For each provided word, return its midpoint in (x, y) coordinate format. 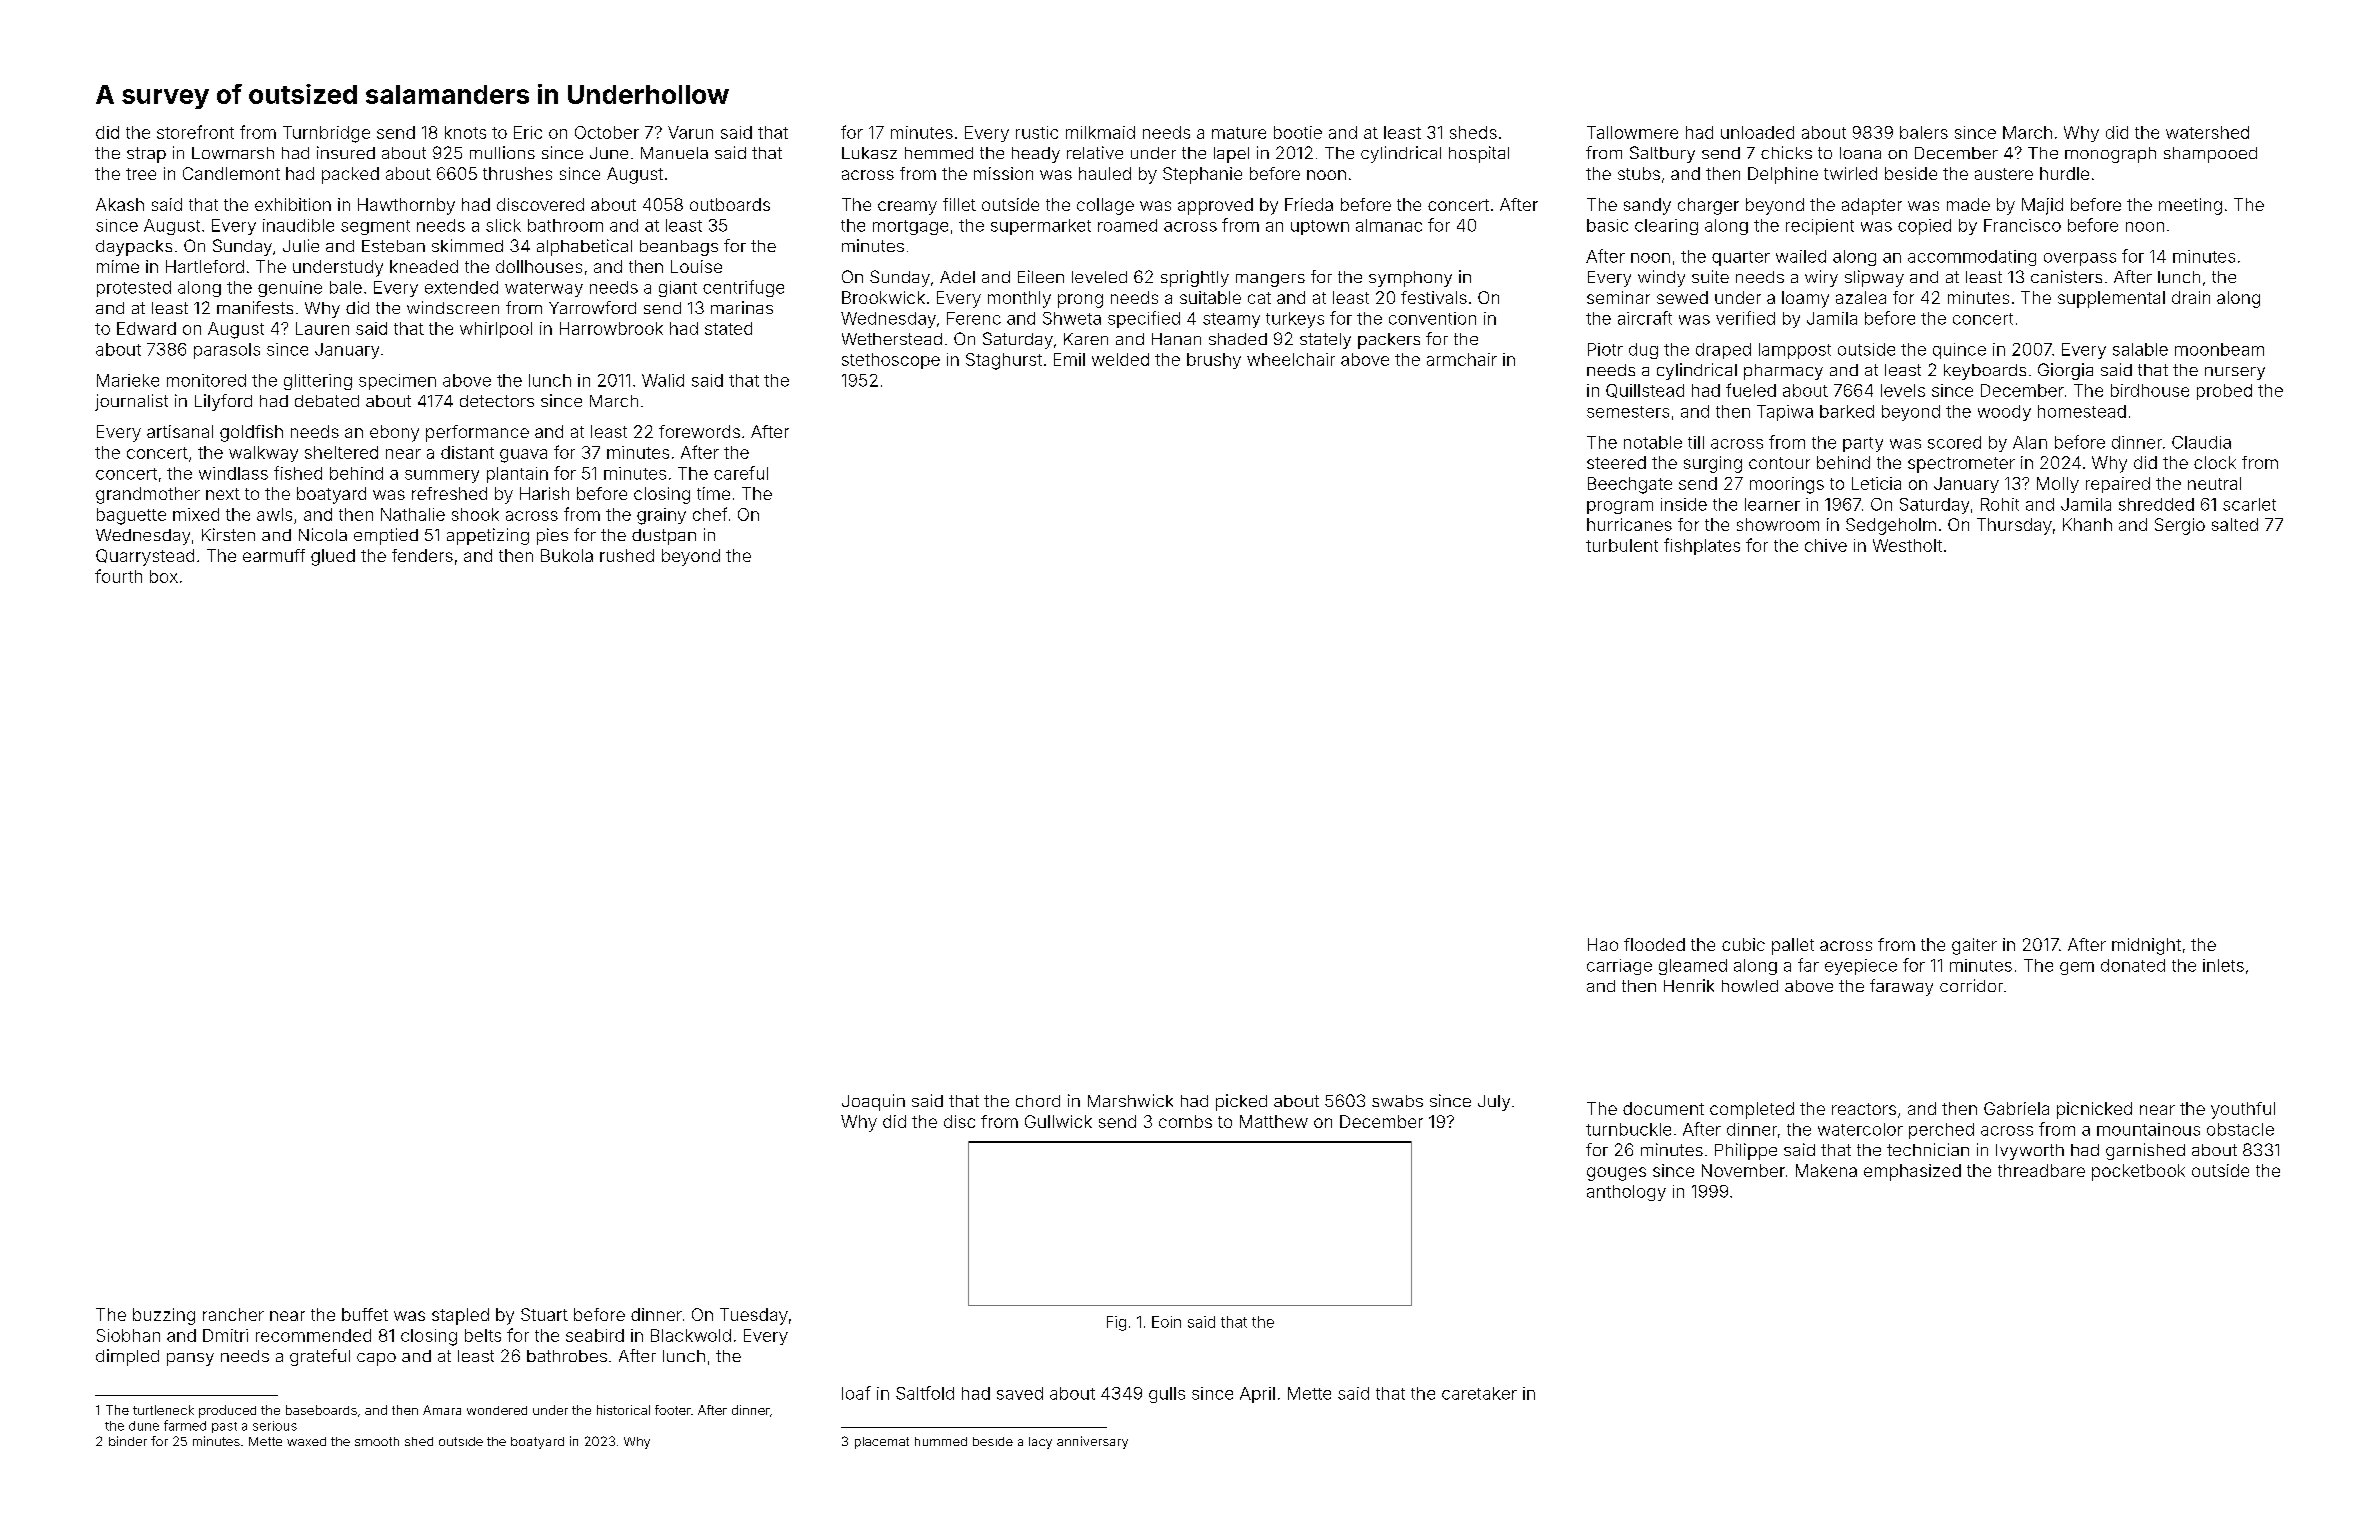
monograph (2110, 155)
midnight (2146, 946)
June (609, 153)
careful (741, 473)
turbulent (1622, 545)
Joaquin (873, 1102)
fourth (118, 576)
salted (2235, 524)
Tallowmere (1632, 132)
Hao (1603, 944)
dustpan (664, 537)
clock (2215, 462)
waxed (306, 1441)
